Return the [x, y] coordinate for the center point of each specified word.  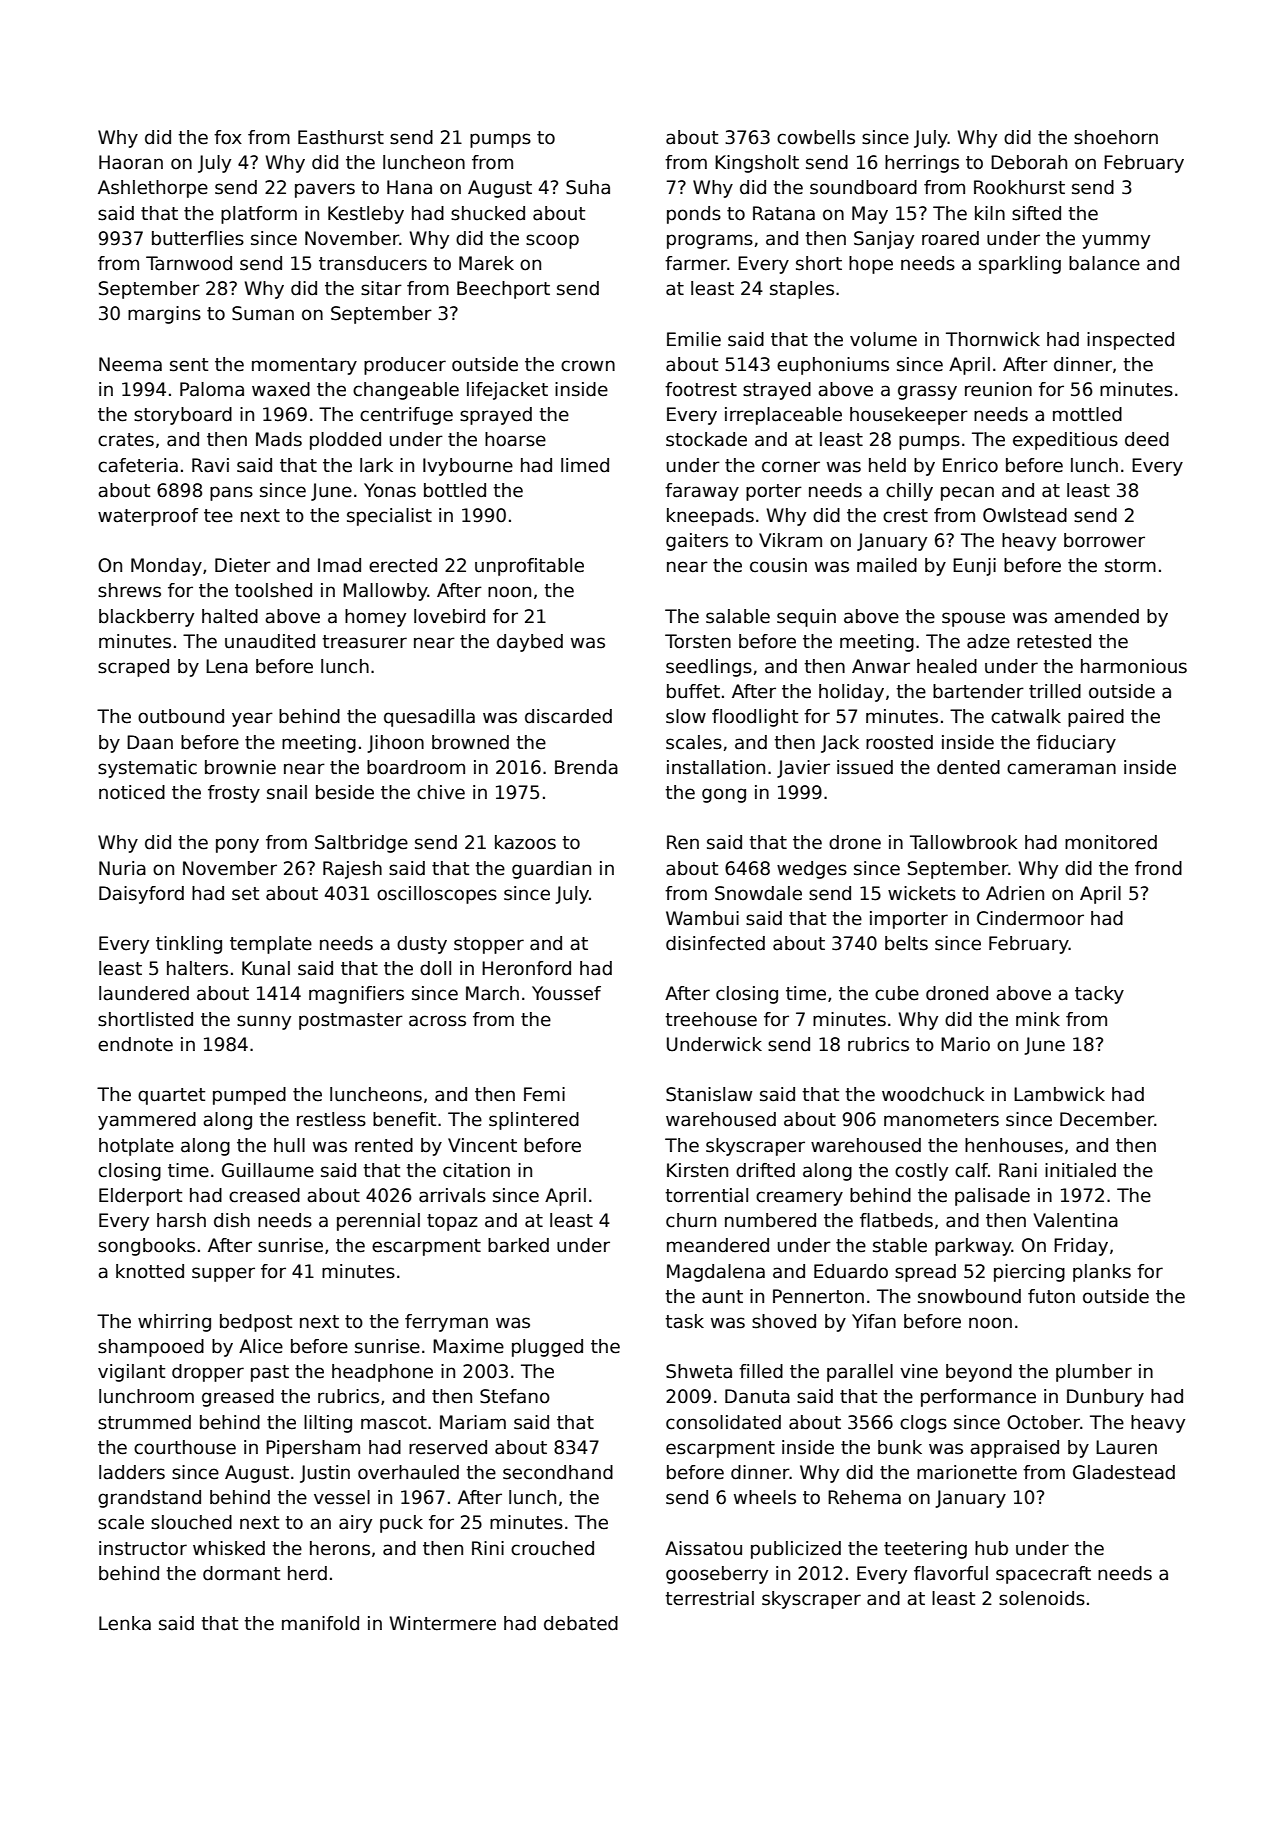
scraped [133, 668]
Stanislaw [709, 1094]
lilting [328, 1424]
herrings [922, 164]
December [1107, 1119]
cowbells [816, 137]
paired [1096, 718]
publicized [796, 1550]
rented [384, 1145]
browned [470, 742]
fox [228, 137]
